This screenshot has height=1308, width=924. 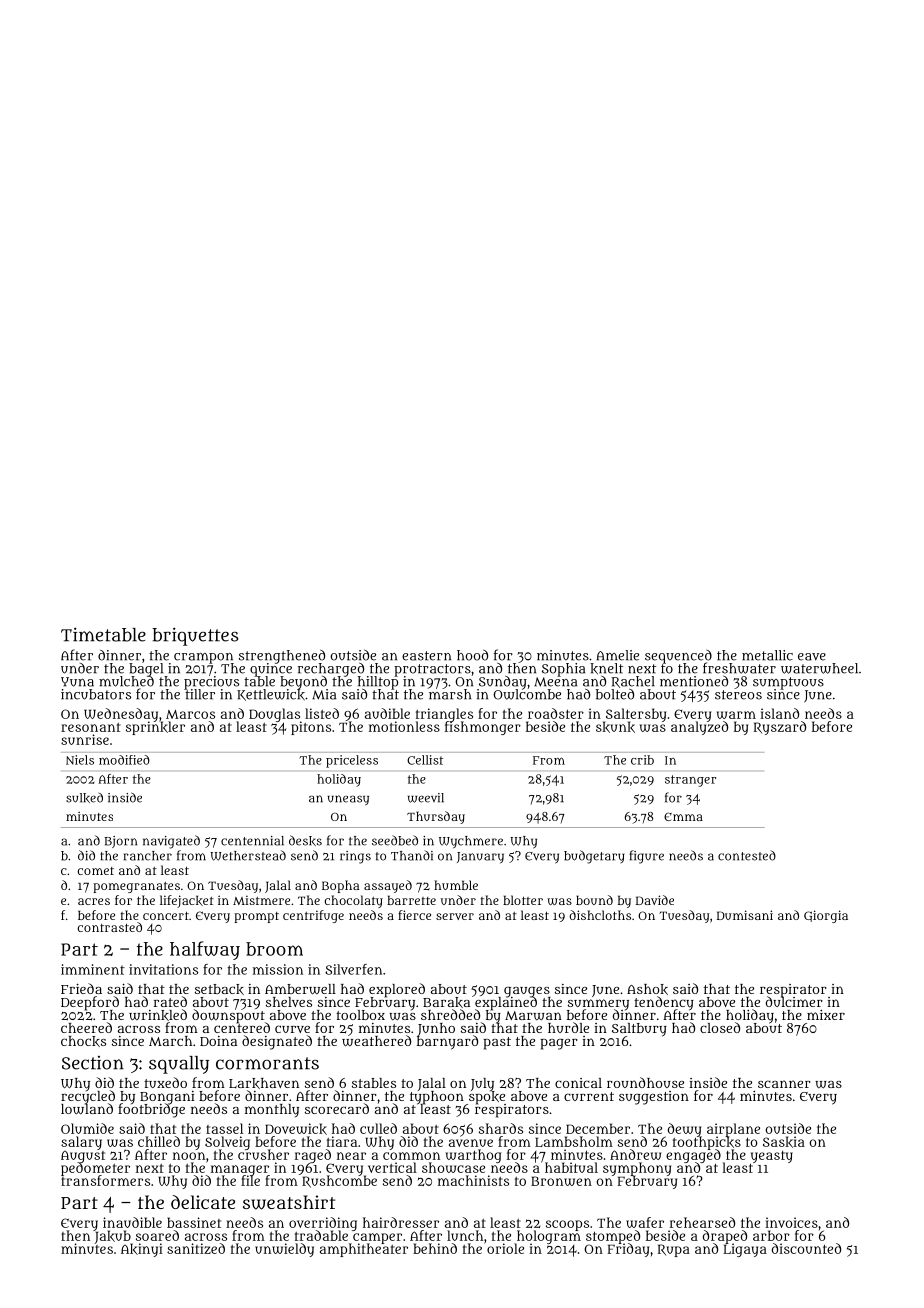 I want to click on Saltbury, so click(x=639, y=1029).
